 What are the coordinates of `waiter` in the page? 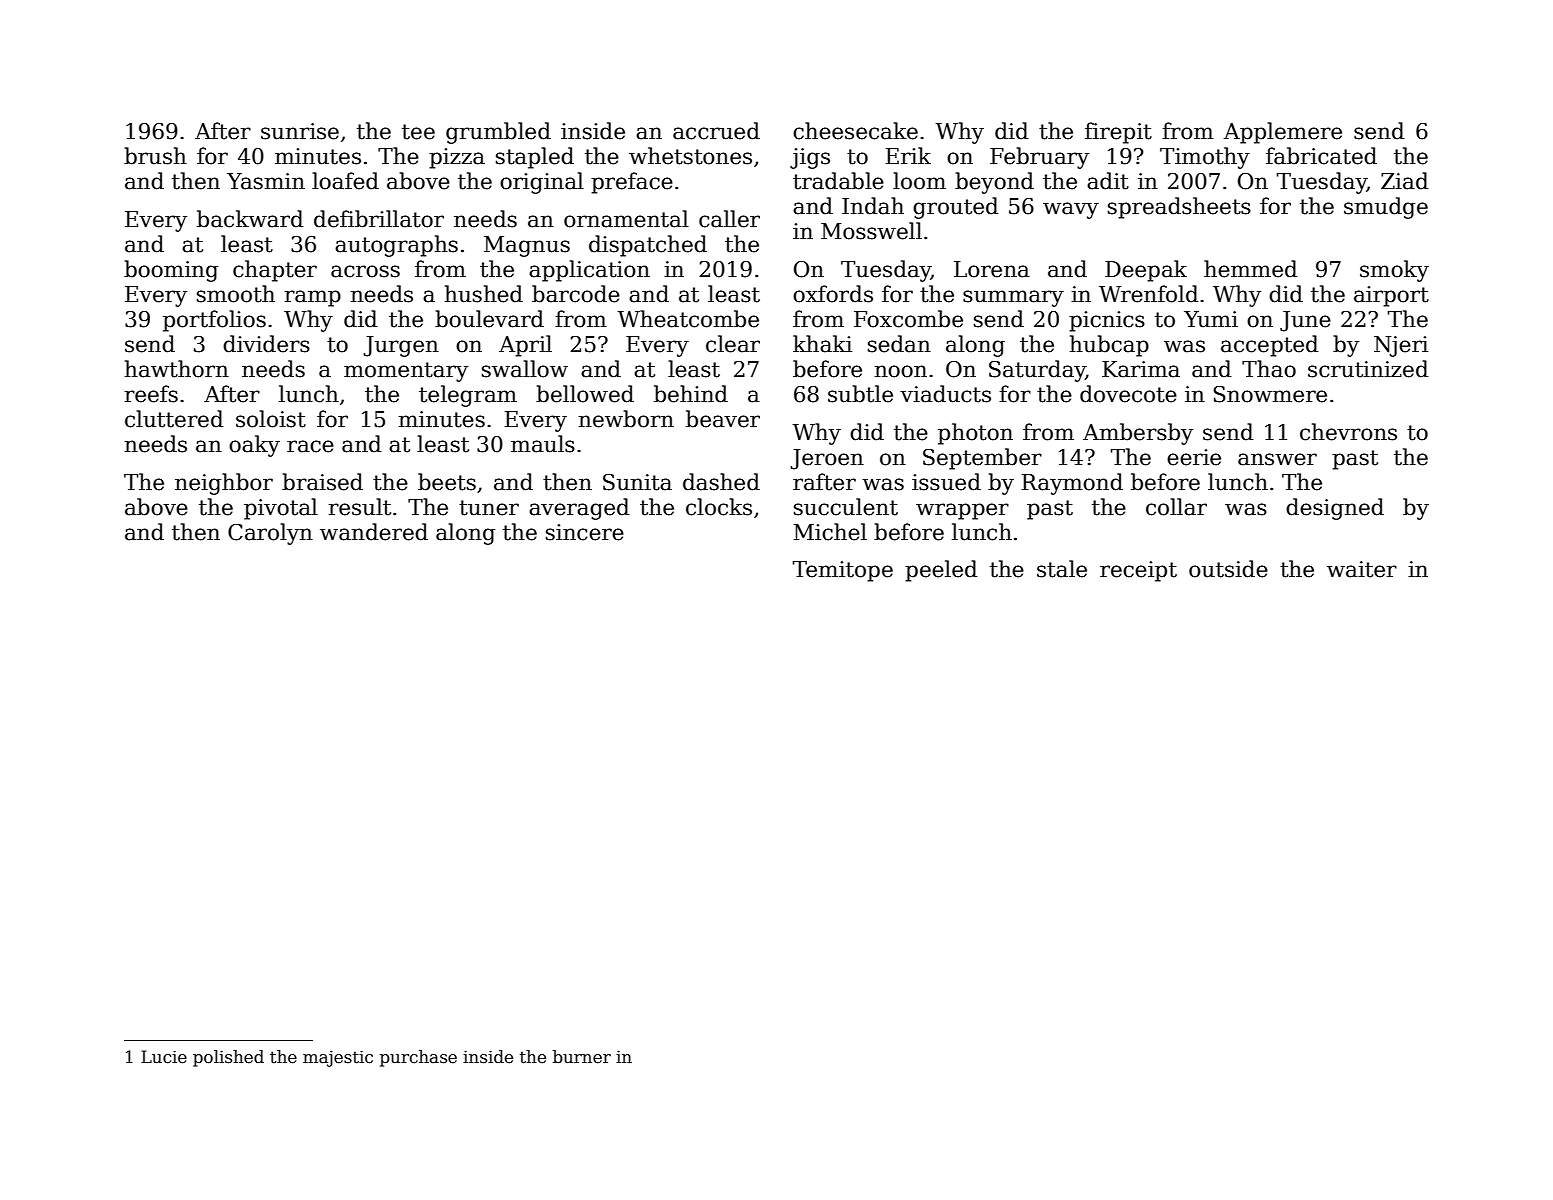 It's located at (1362, 569).
